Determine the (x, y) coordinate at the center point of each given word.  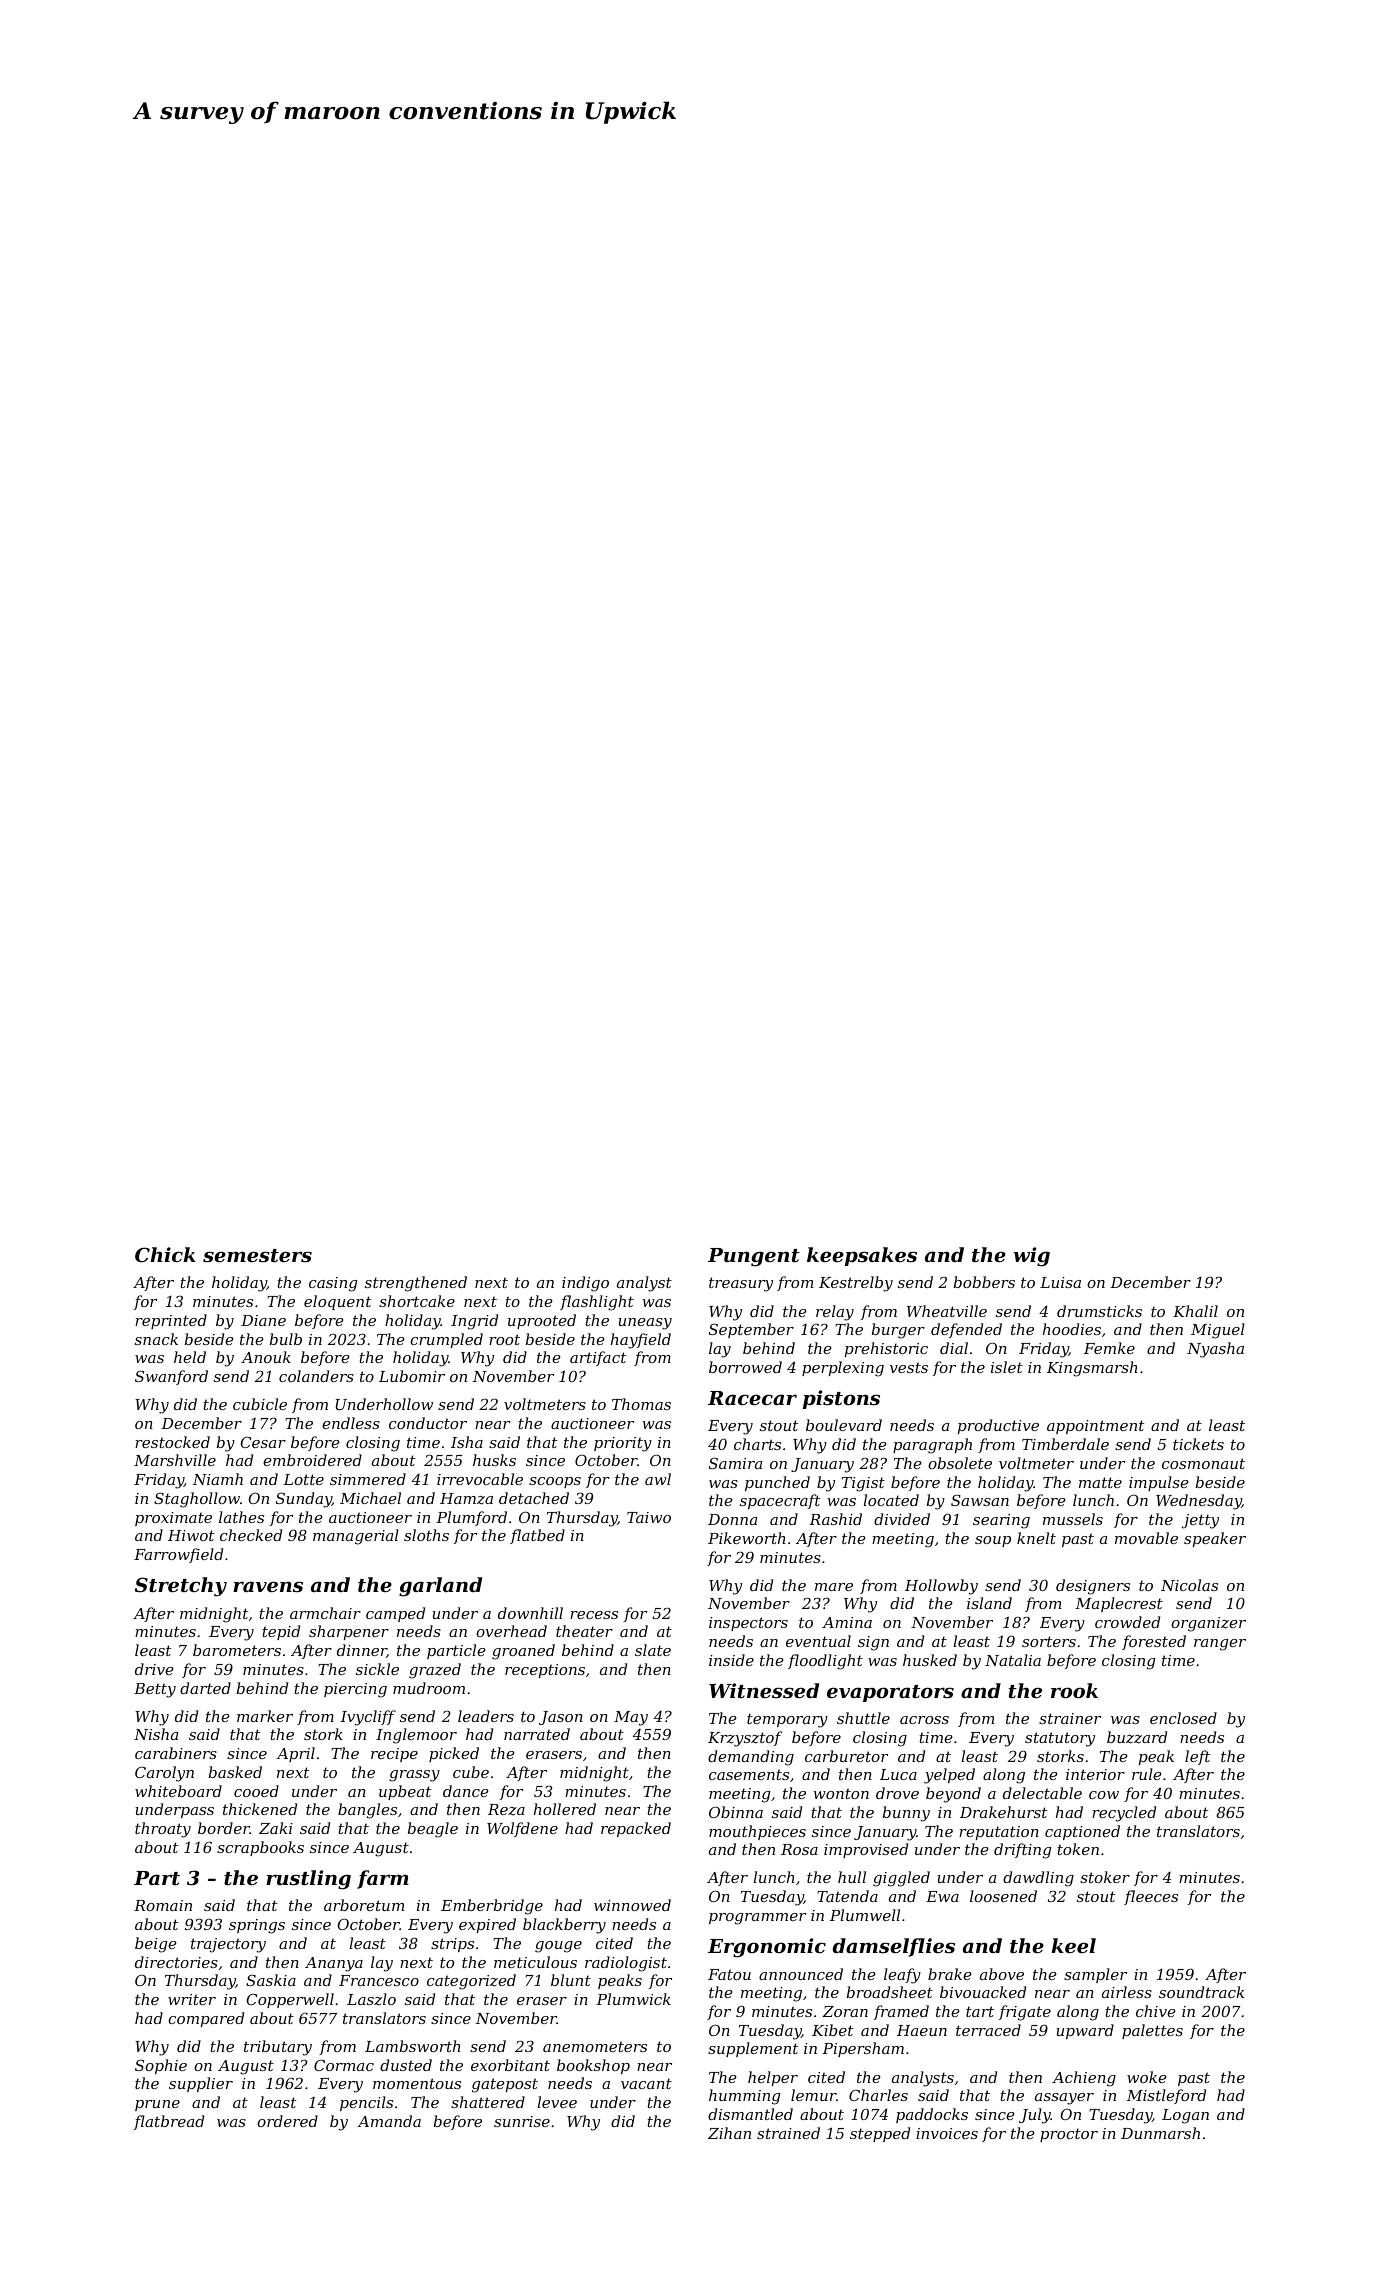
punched (777, 1483)
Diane (263, 1320)
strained (788, 2133)
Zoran (845, 2011)
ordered (287, 2121)
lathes (241, 1517)
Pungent (754, 1257)
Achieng (1084, 2079)
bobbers (984, 1282)
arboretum (364, 1905)
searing (1001, 1521)
